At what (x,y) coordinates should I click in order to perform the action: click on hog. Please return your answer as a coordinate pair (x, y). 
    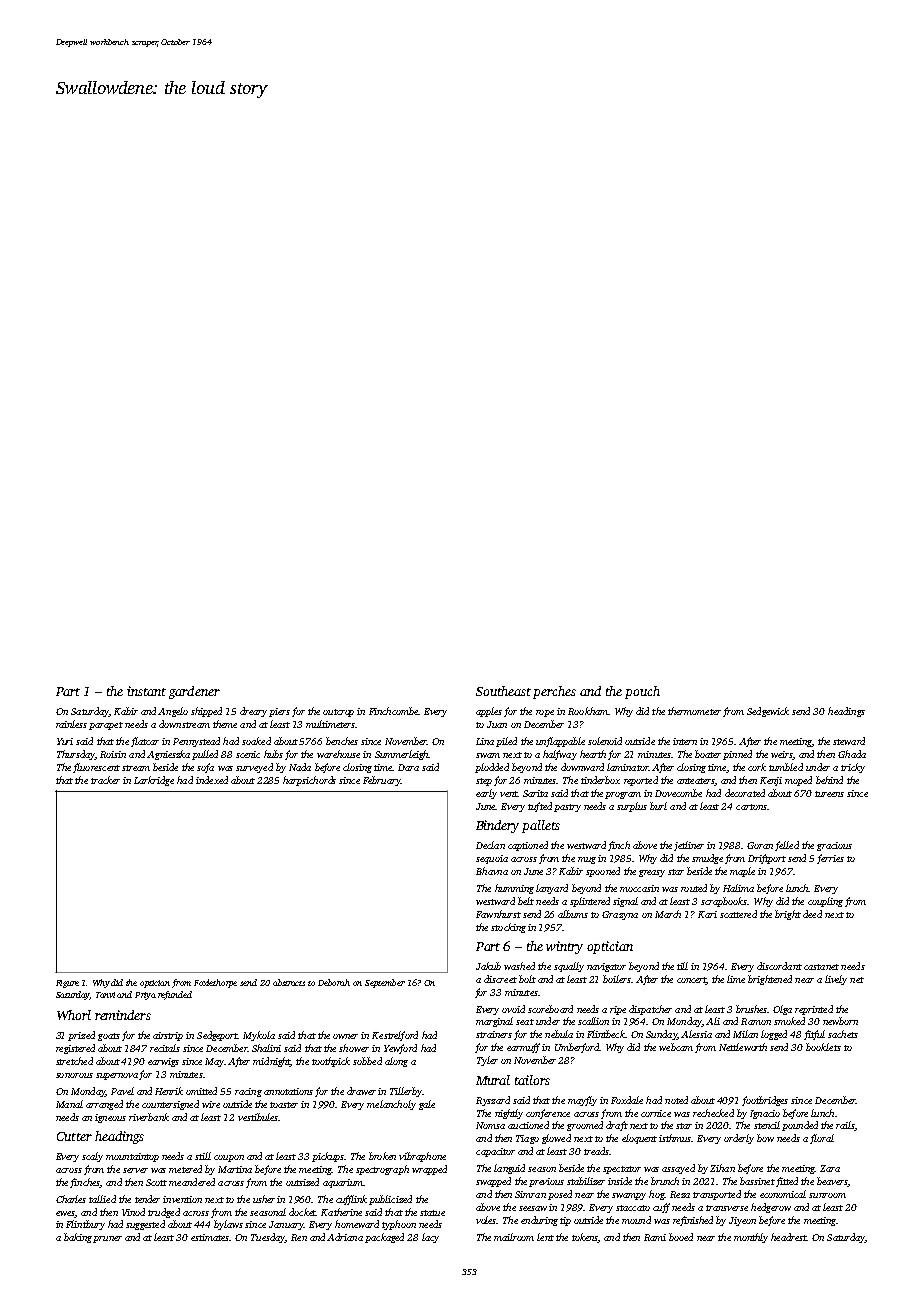
    Looking at the image, I should click on (656, 1195).
